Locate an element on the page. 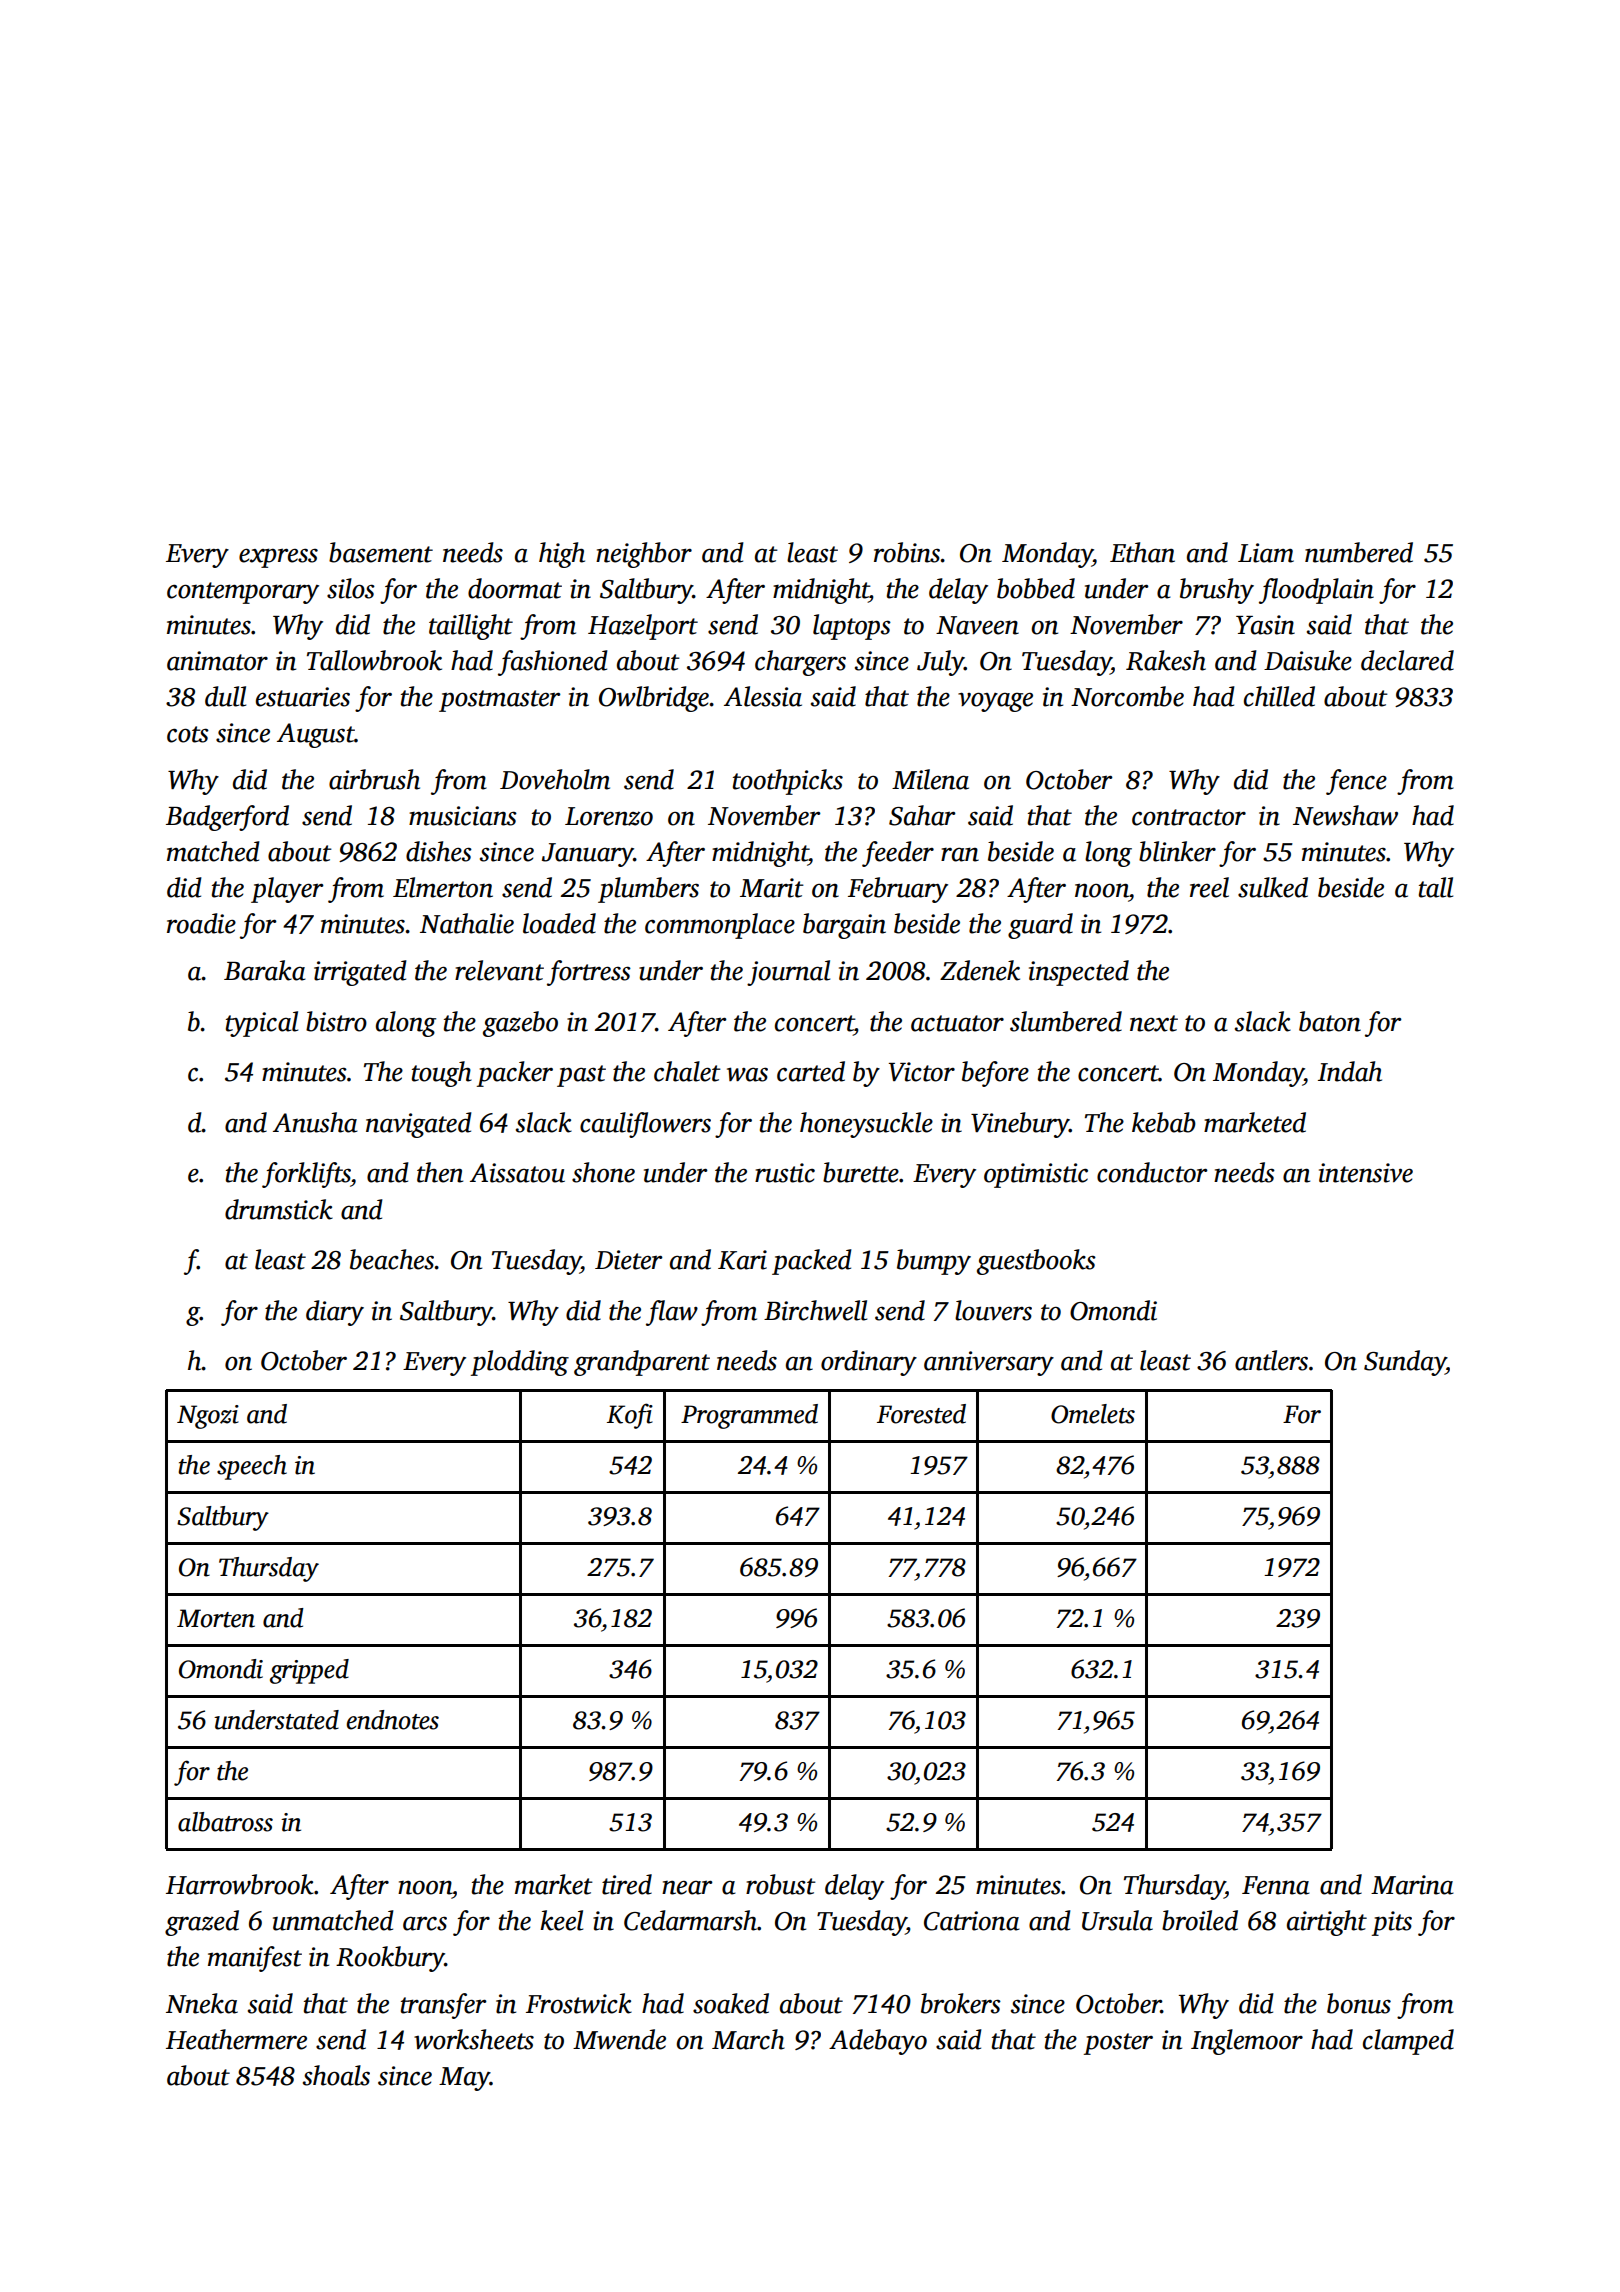  Programmed is located at coordinates (749, 1416).
